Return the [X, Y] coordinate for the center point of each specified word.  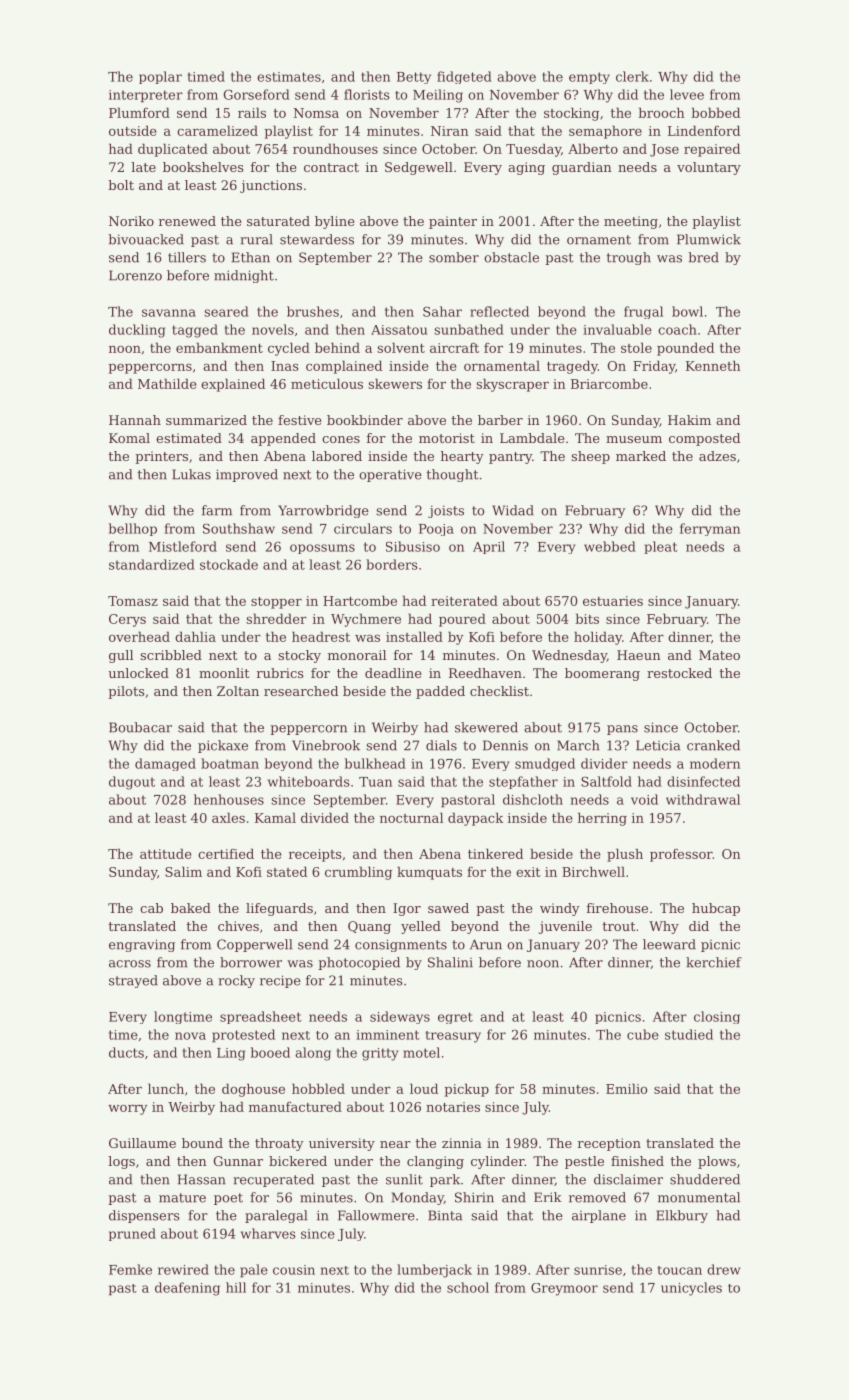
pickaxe [223, 746]
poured [462, 620]
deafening [187, 1289]
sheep [590, 457]
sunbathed [469, 329]
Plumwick [709, 239]
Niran [449, 131]
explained [233, 385]
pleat [661, 547]
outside [133, 130]
